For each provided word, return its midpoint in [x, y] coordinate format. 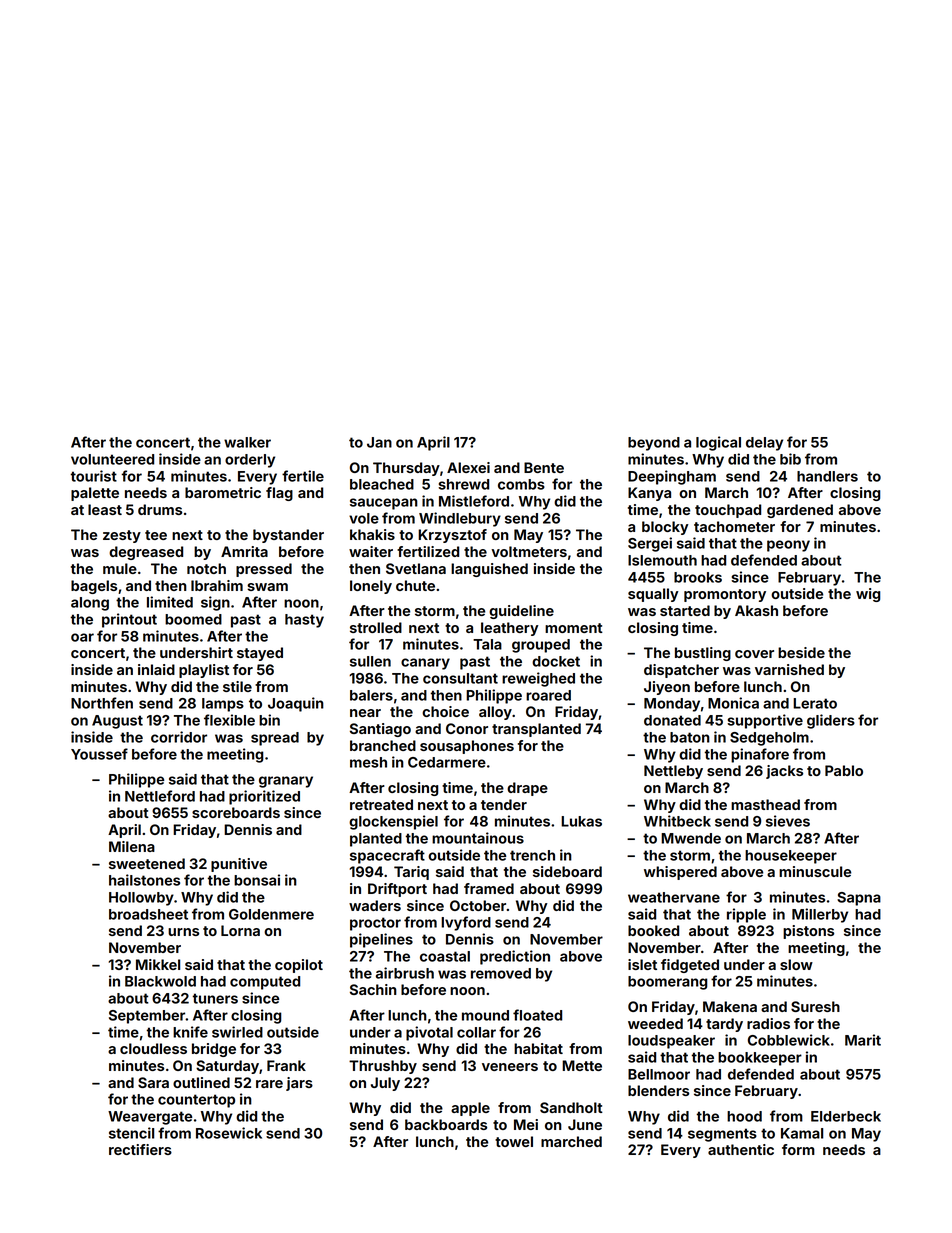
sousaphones [467, 747]
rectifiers [140, 1149]
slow [796, 964]
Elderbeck [846, 1116]
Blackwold [160, 981]
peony [788, 546]
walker [247, 442]
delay [764, 444]
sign [215, 603]
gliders [831, 721]
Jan [379, 442]
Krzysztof [452, 536]
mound [485, 1015]
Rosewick [229, 1133]
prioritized [264, 797]
